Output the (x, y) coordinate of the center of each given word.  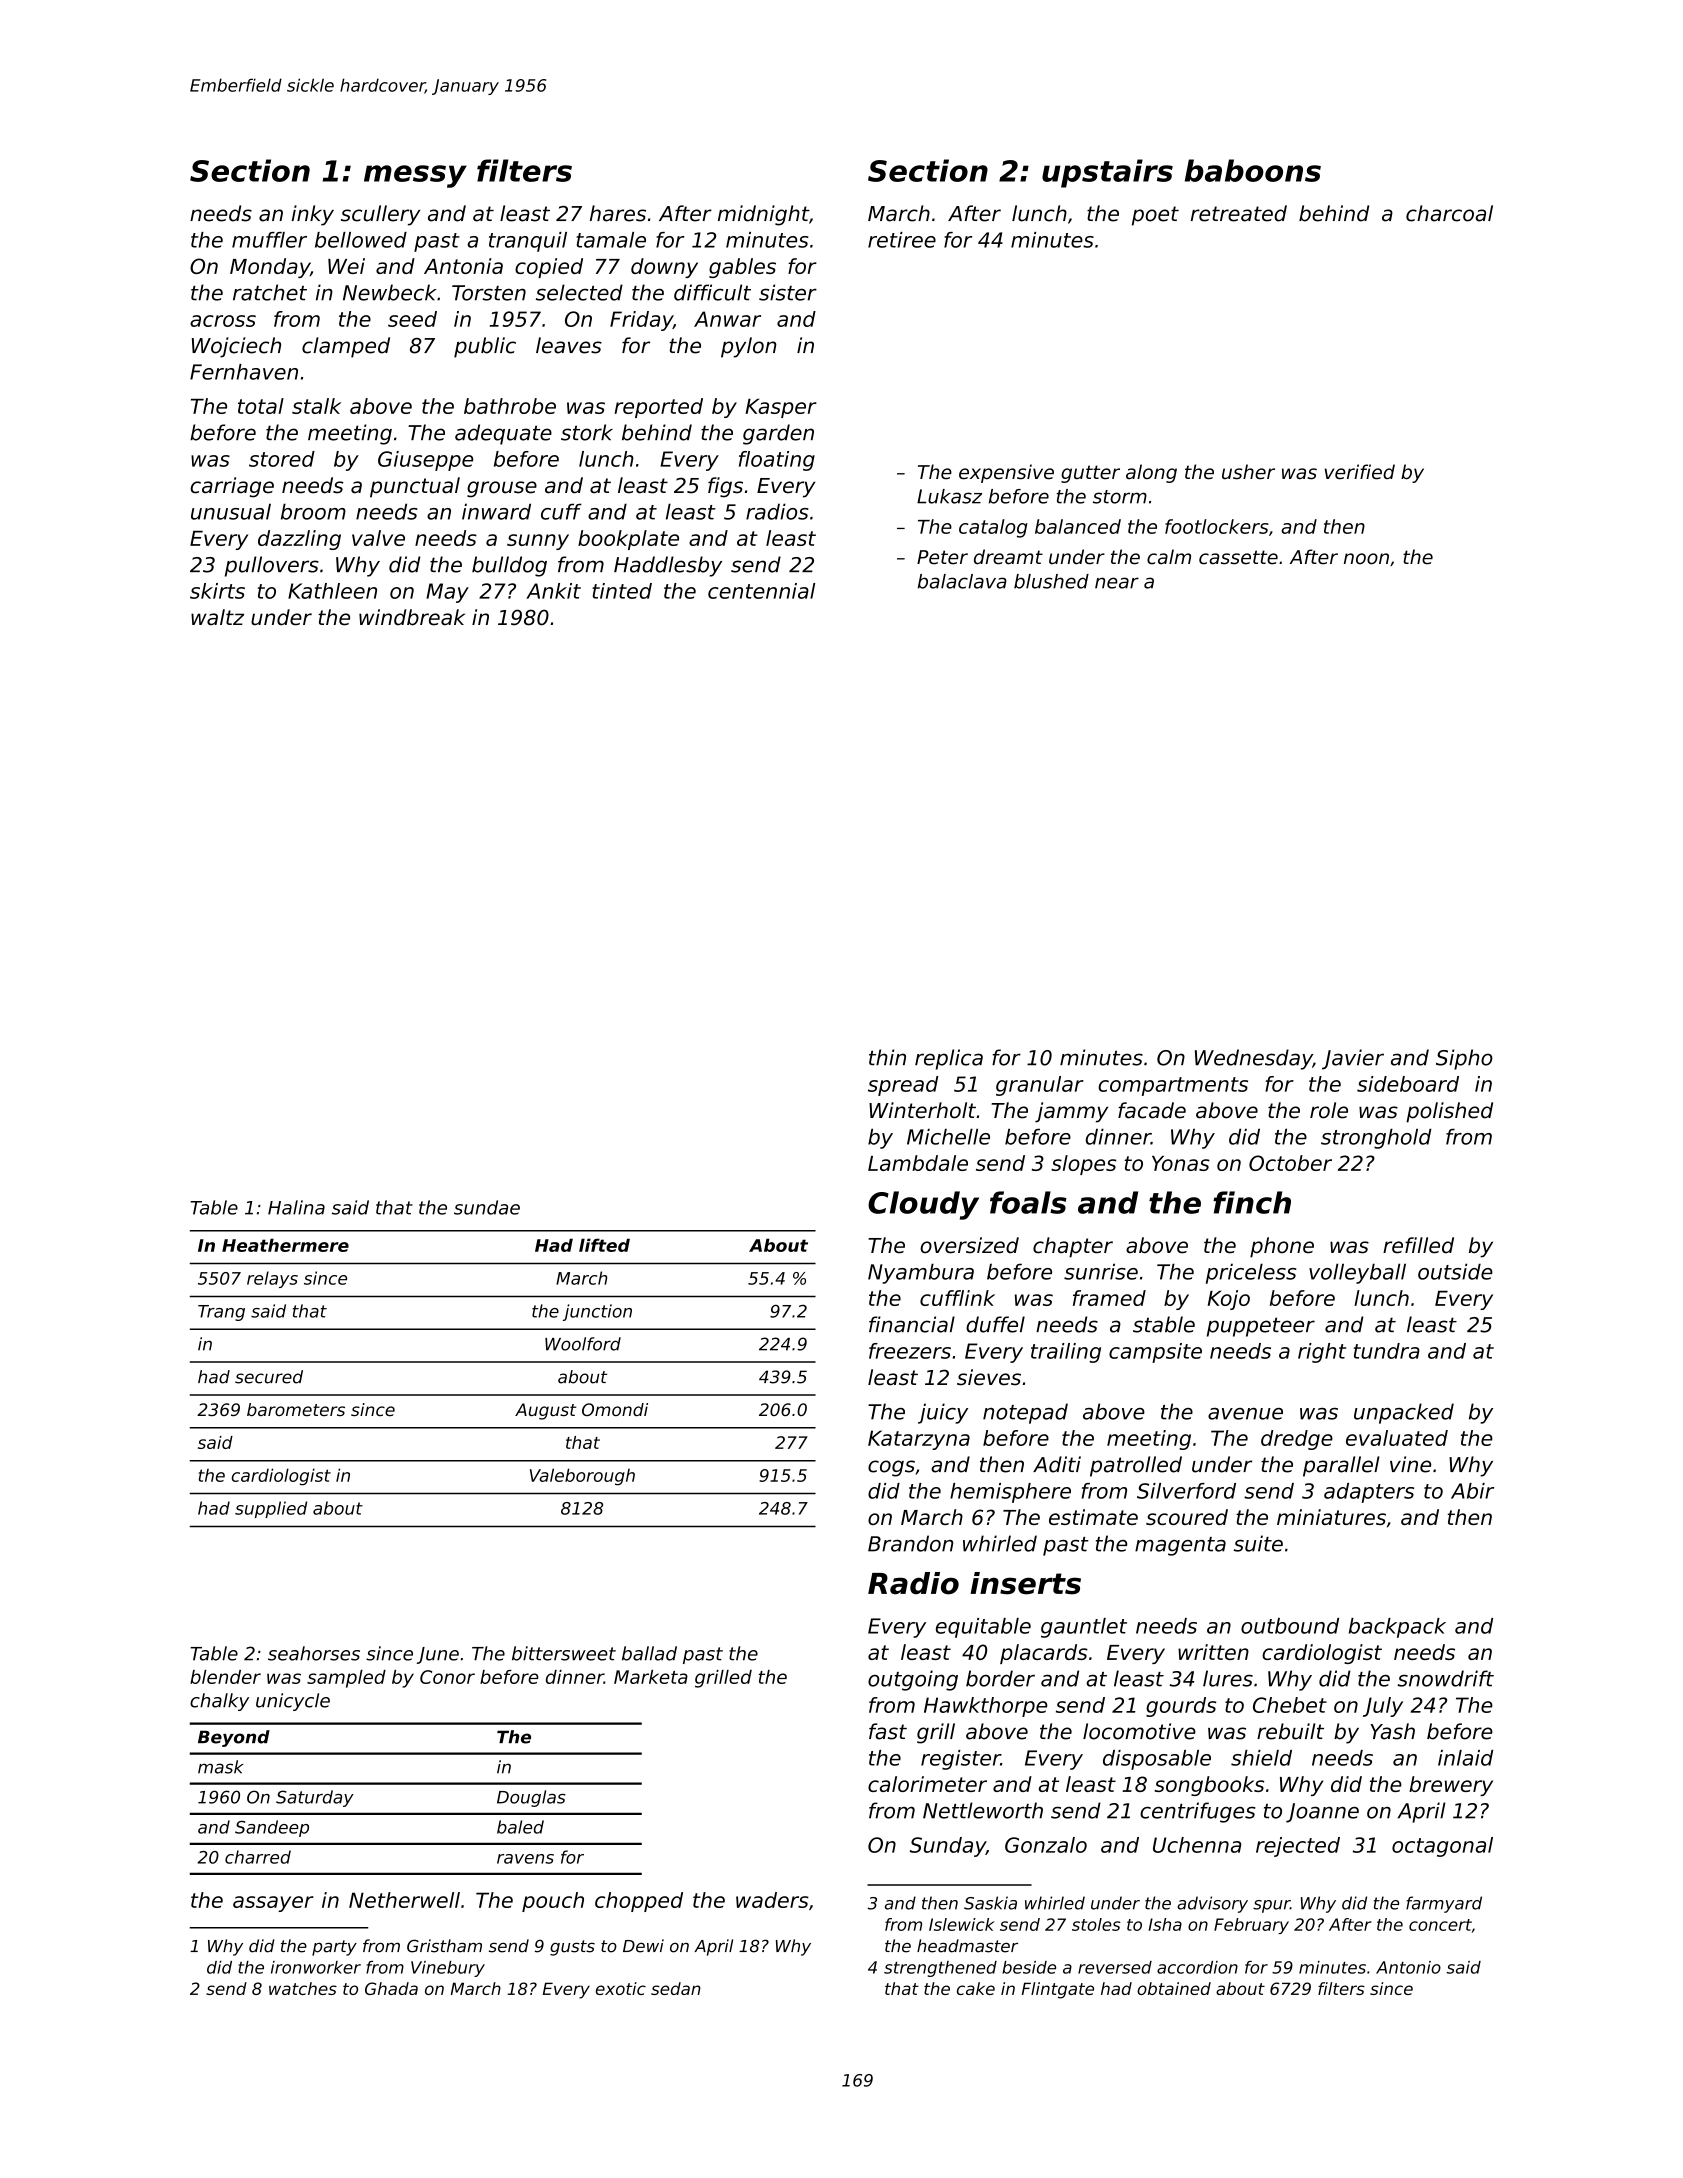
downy (664, 268)
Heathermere (285, 1245)
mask (221, 1767)
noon (1366, 559)
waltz (217, 617)
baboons (1253, 170)
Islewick (962, 1924)
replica (949, 1059)
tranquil (528, 242)
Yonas (1181, 1163)
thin (887, 1057)
